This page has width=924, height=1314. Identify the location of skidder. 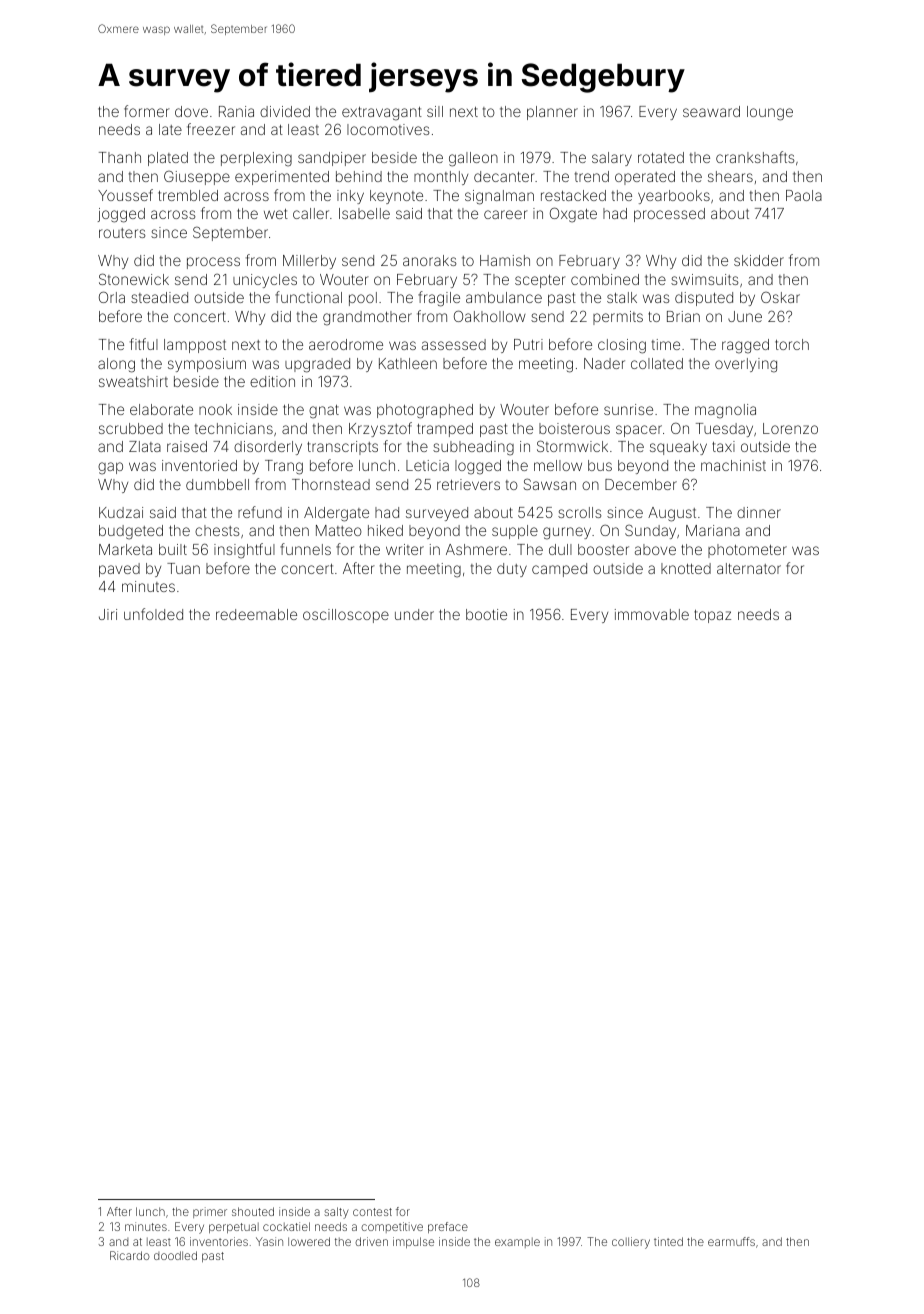
(759, 260).
